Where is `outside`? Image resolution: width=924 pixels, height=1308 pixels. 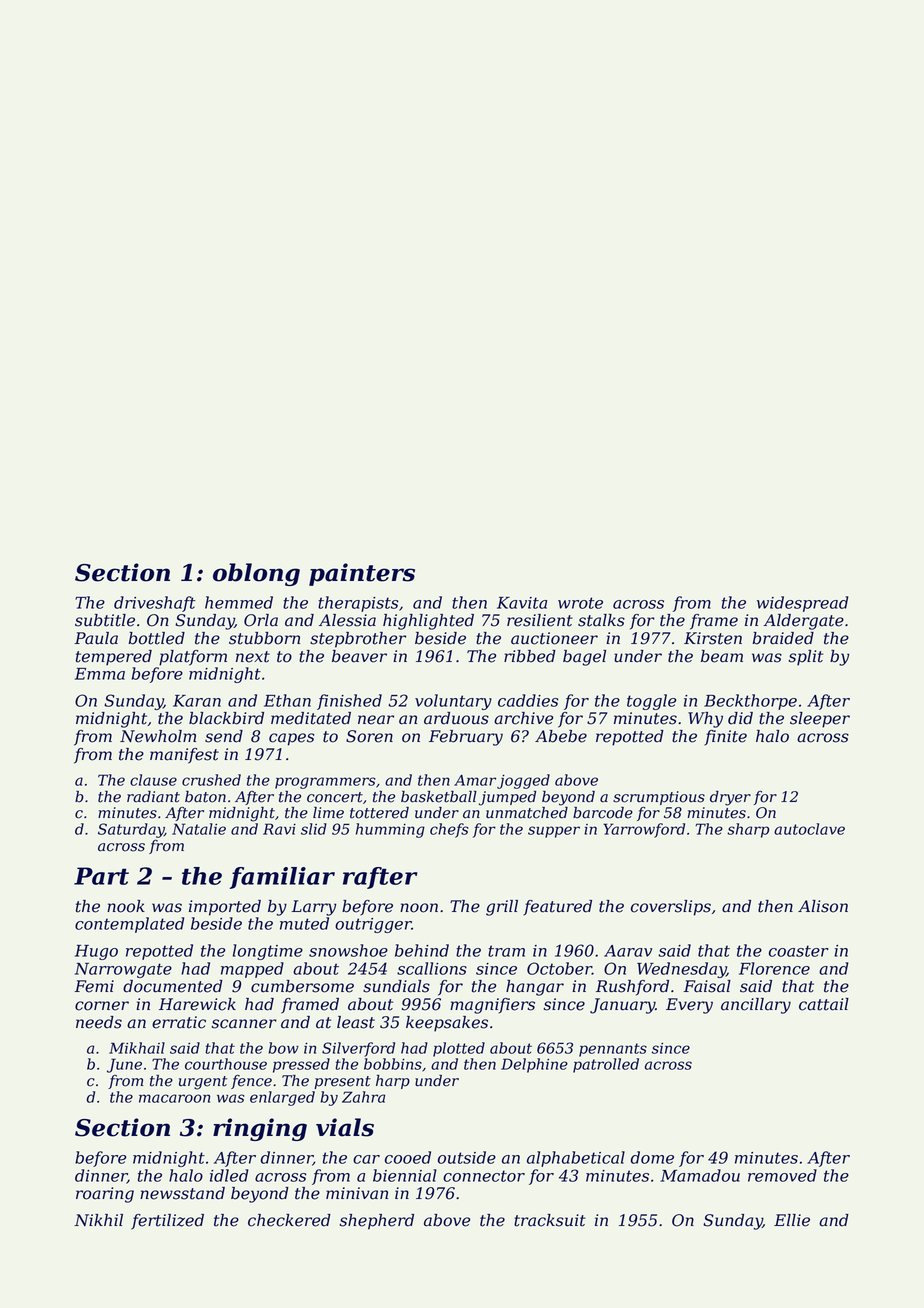 outside is located at coordinates (467, 1157).
